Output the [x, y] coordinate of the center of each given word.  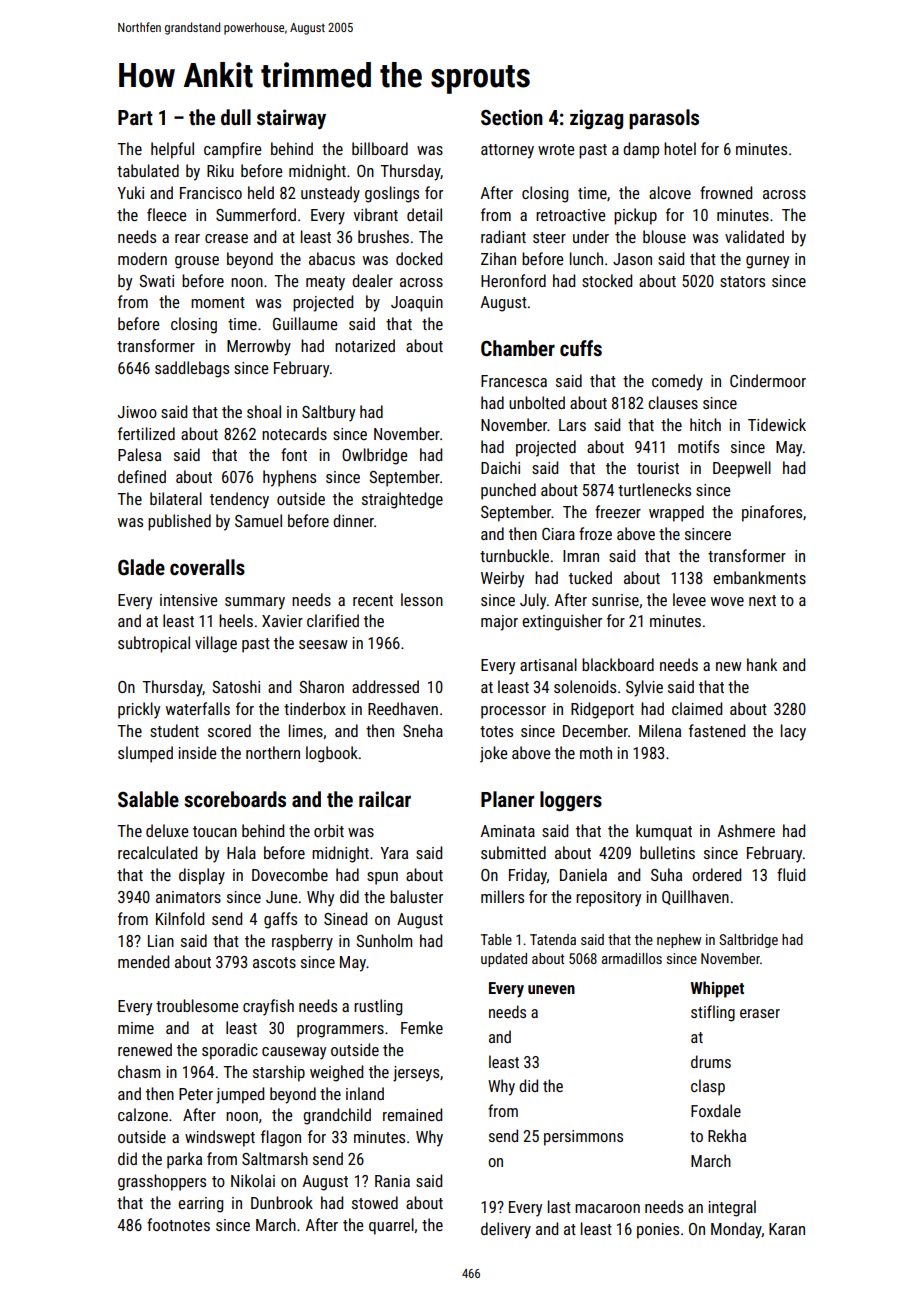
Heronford [513, 280]
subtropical [154, 644]
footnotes [178, 1224]
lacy [793, 732]
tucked [590, 577]
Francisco [211, 193]
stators [742, 281]
